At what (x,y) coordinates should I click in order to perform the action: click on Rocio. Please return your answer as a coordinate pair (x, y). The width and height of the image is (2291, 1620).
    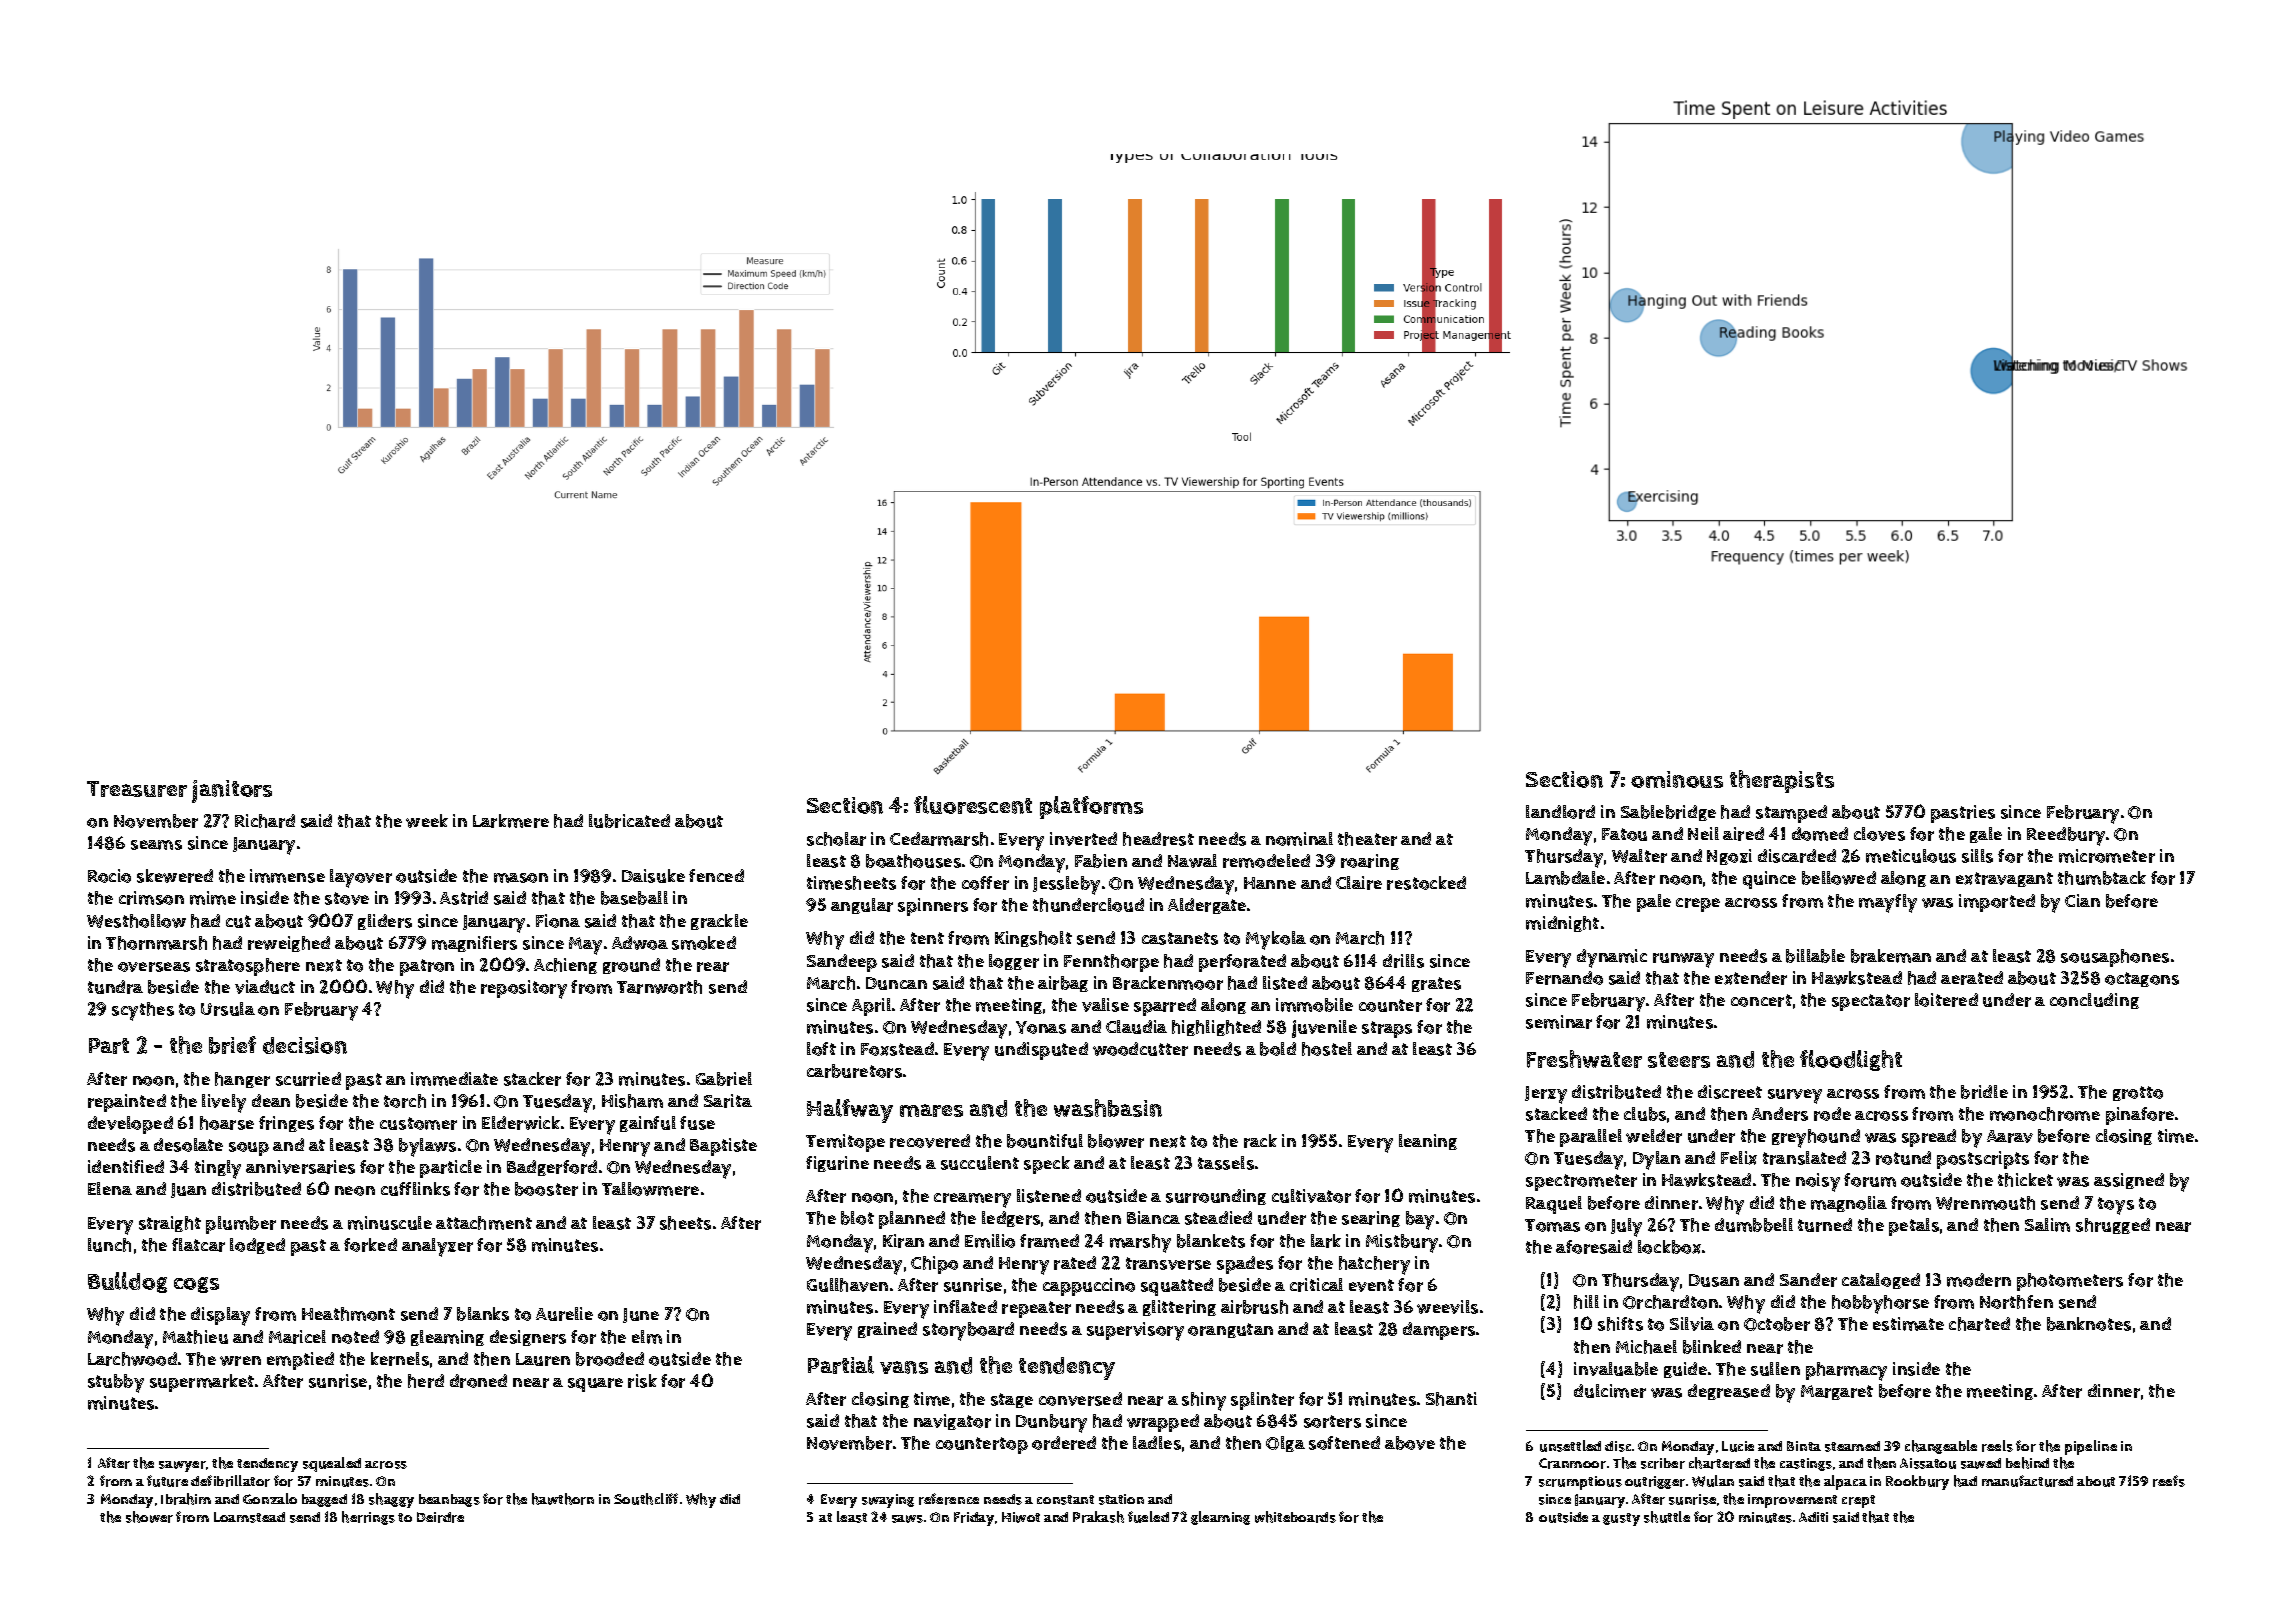
    Looking at the image, I should click on (109, 876).
